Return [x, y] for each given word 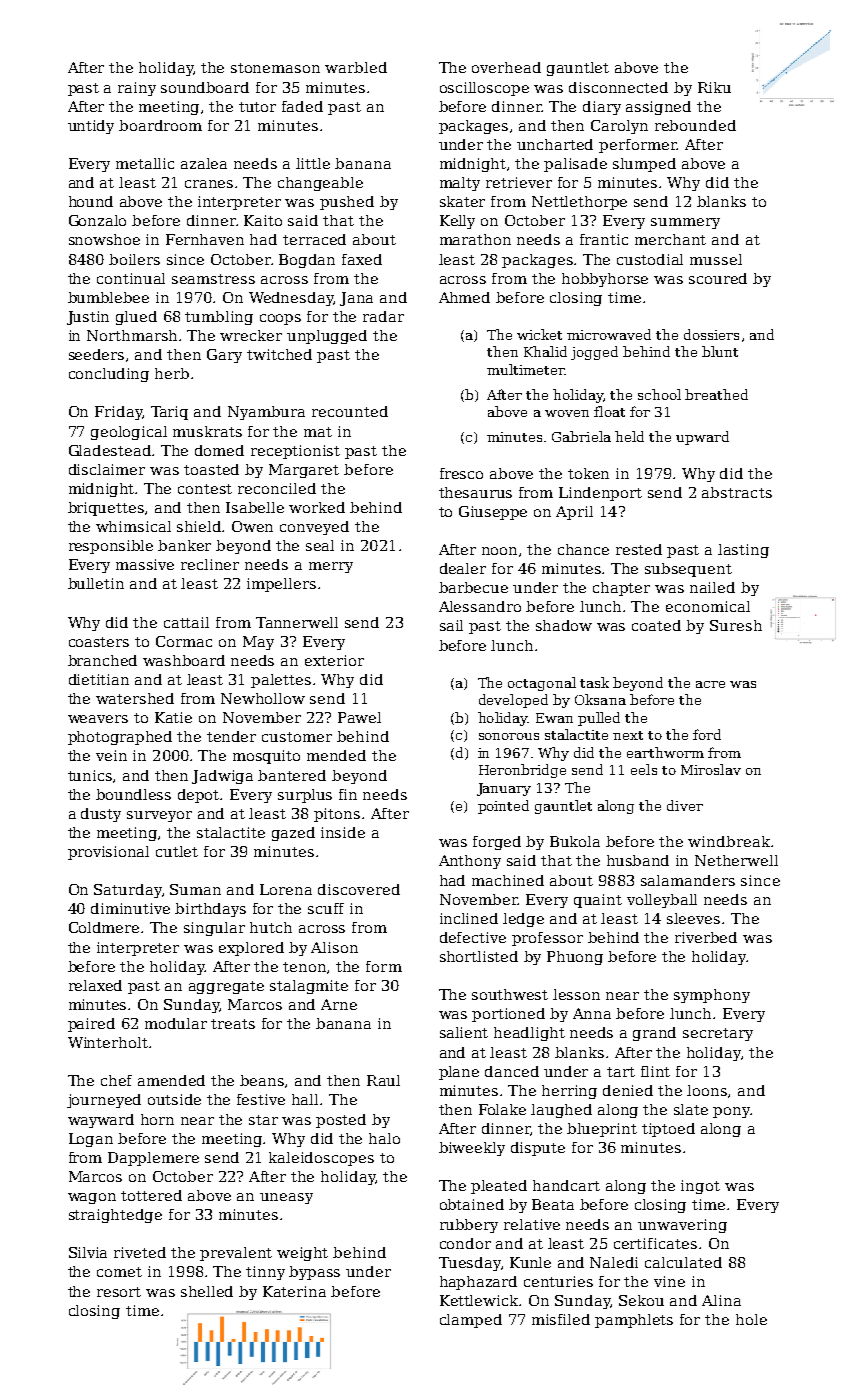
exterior [334, 660]
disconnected [618, 87]
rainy [137, 89]
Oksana [600, 699]
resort [119, 1292]
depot [199, 796]
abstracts [737, 492]
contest [205, 489]
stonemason [275, 68]
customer [297, 737]
